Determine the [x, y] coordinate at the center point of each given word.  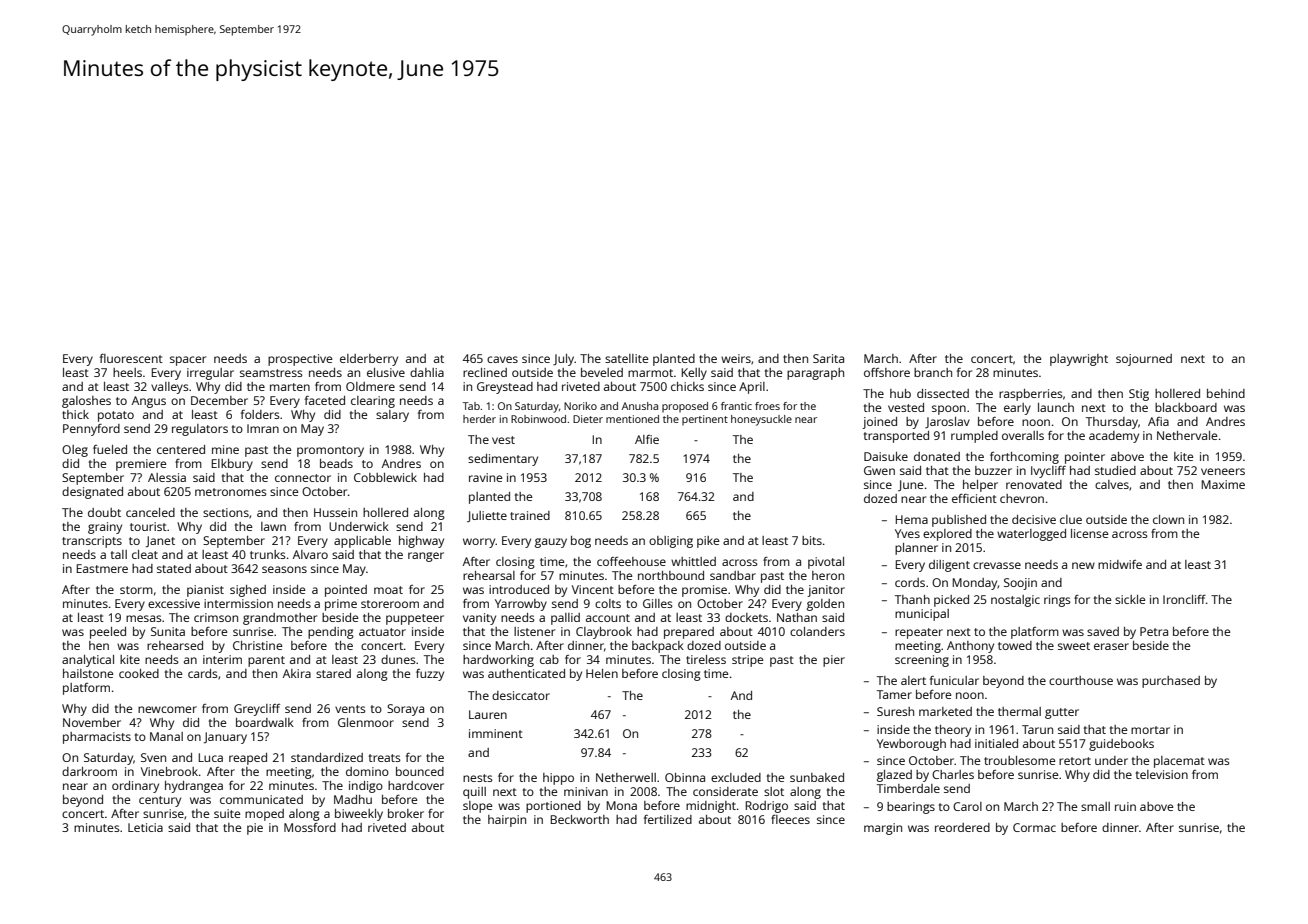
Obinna [685, 777]
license [1089, 533]
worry [479, 543]
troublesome [1019, 760]
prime [341, 605]
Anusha [640, 406]
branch [933, 372]
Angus [149, 402]
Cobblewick [385, 477]
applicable [362, 542]
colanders [817, 631]
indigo [366, 787]
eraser [1111, 646]
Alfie [647, 439]
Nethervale [1187, 435]
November [92, 722]
